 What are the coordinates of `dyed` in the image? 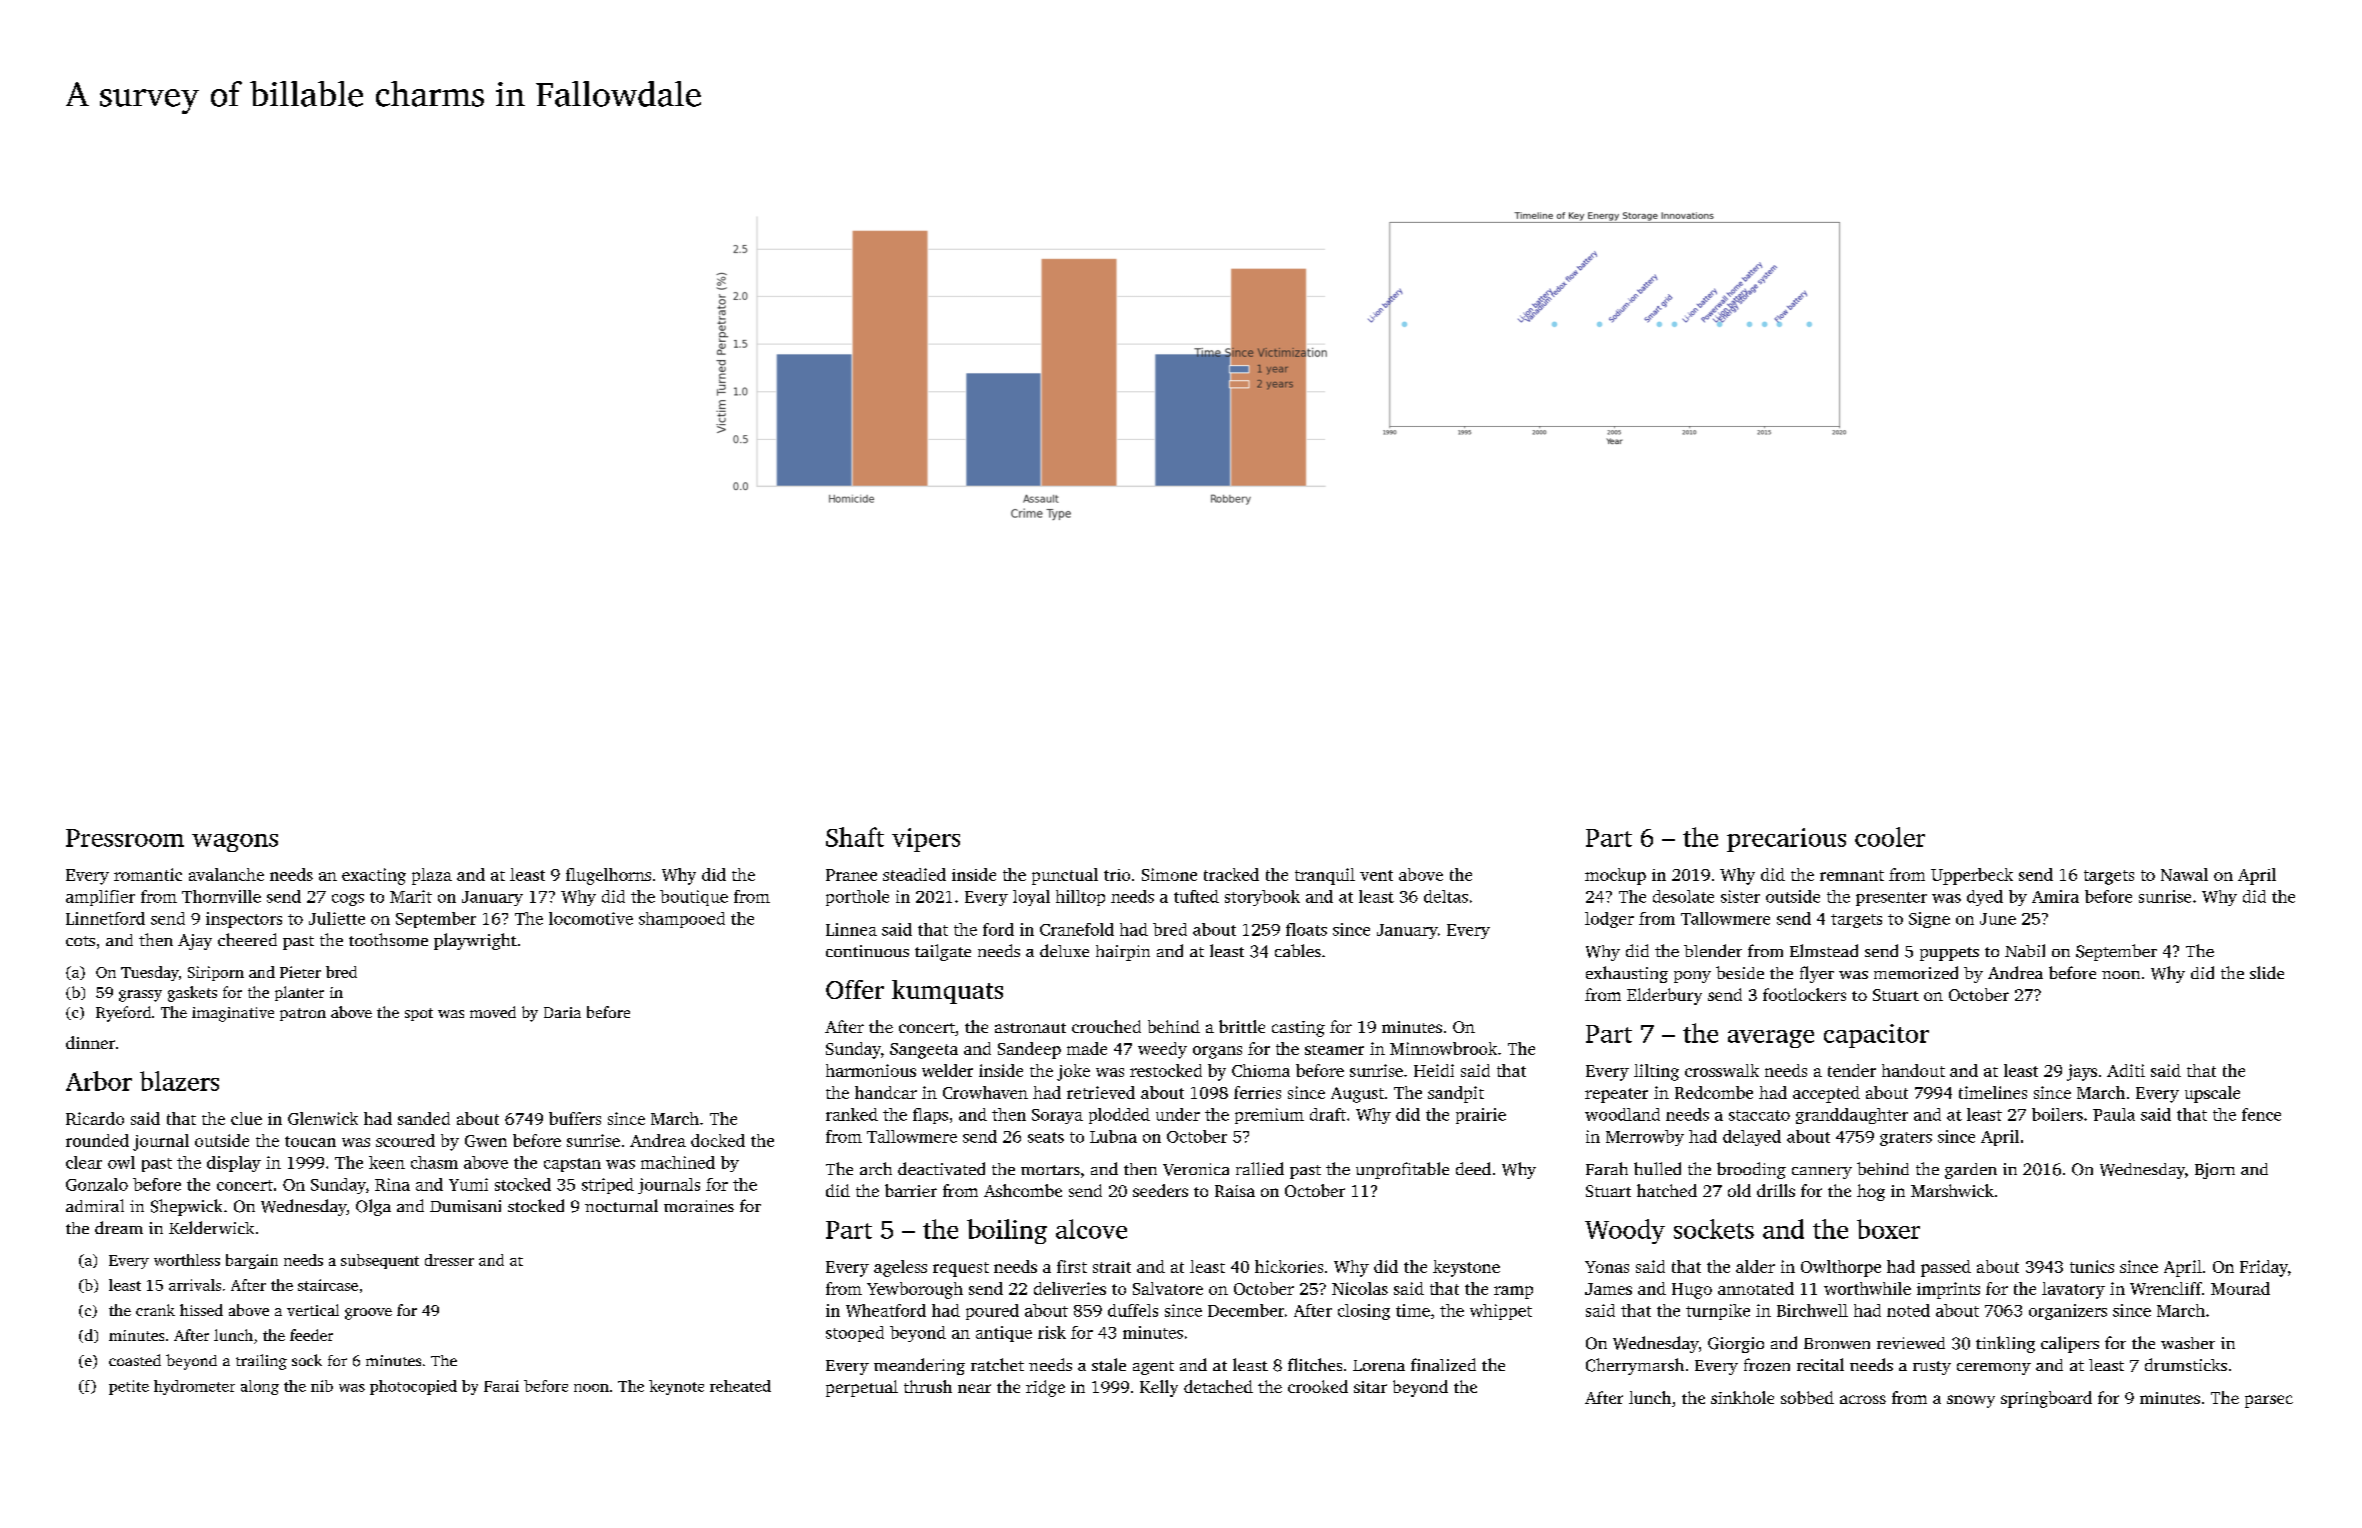 It's located at (1985, 898).
